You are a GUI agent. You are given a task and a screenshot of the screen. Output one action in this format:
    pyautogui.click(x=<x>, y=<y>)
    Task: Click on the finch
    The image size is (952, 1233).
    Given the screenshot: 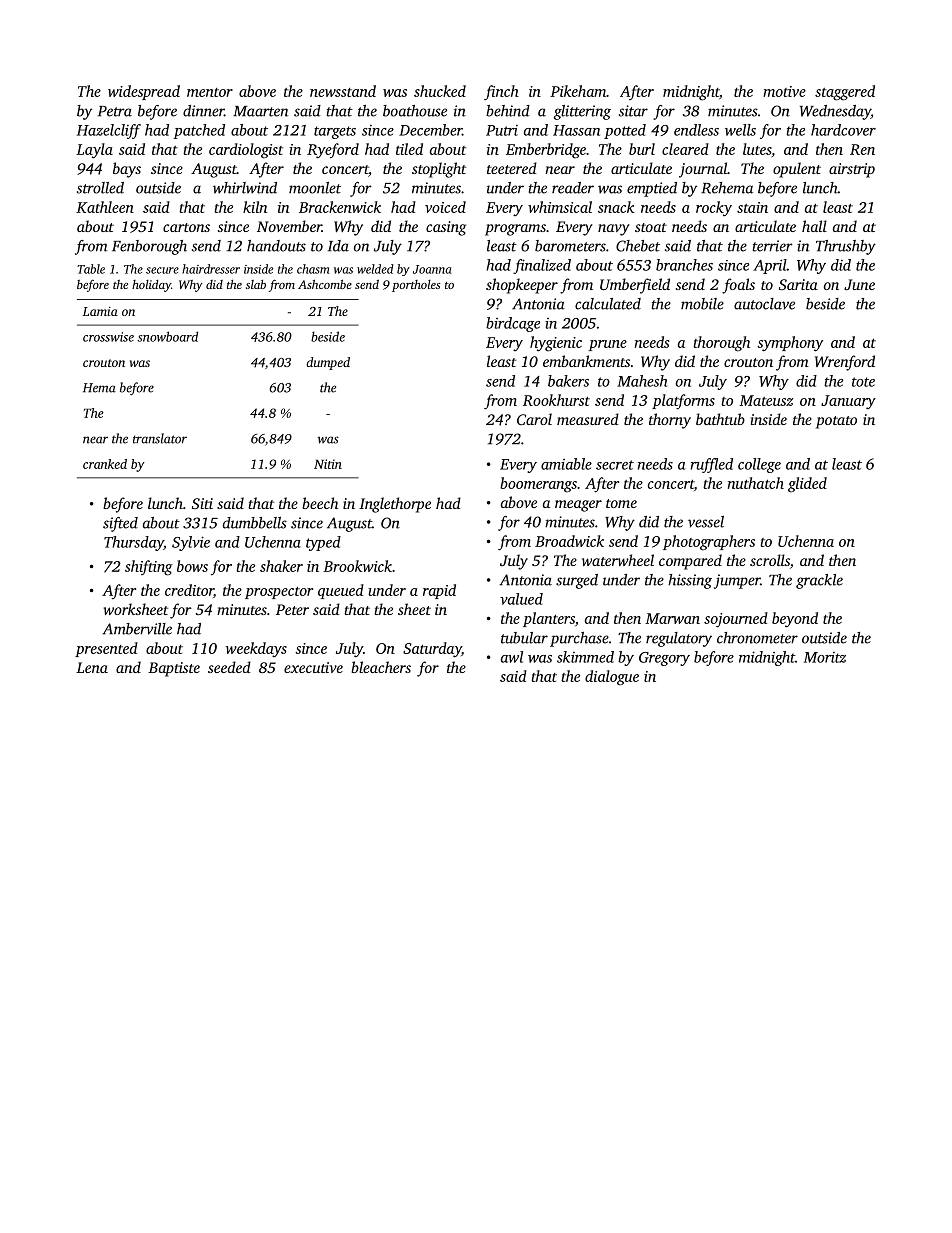 What is the action you would take?
    pyautogui.click(x=501, y=92)
